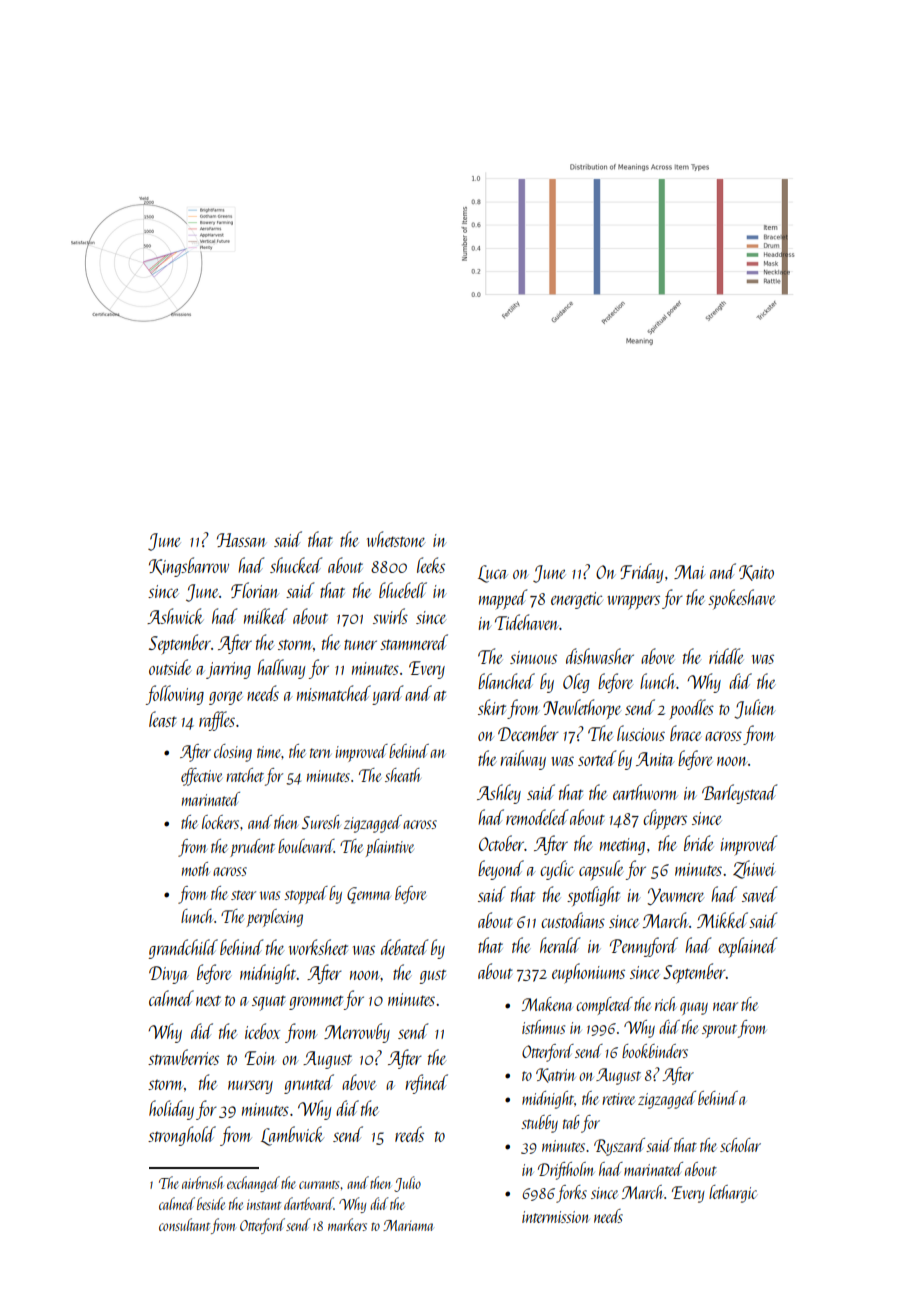  I want to click on Barleystead, so click(739, 794).
